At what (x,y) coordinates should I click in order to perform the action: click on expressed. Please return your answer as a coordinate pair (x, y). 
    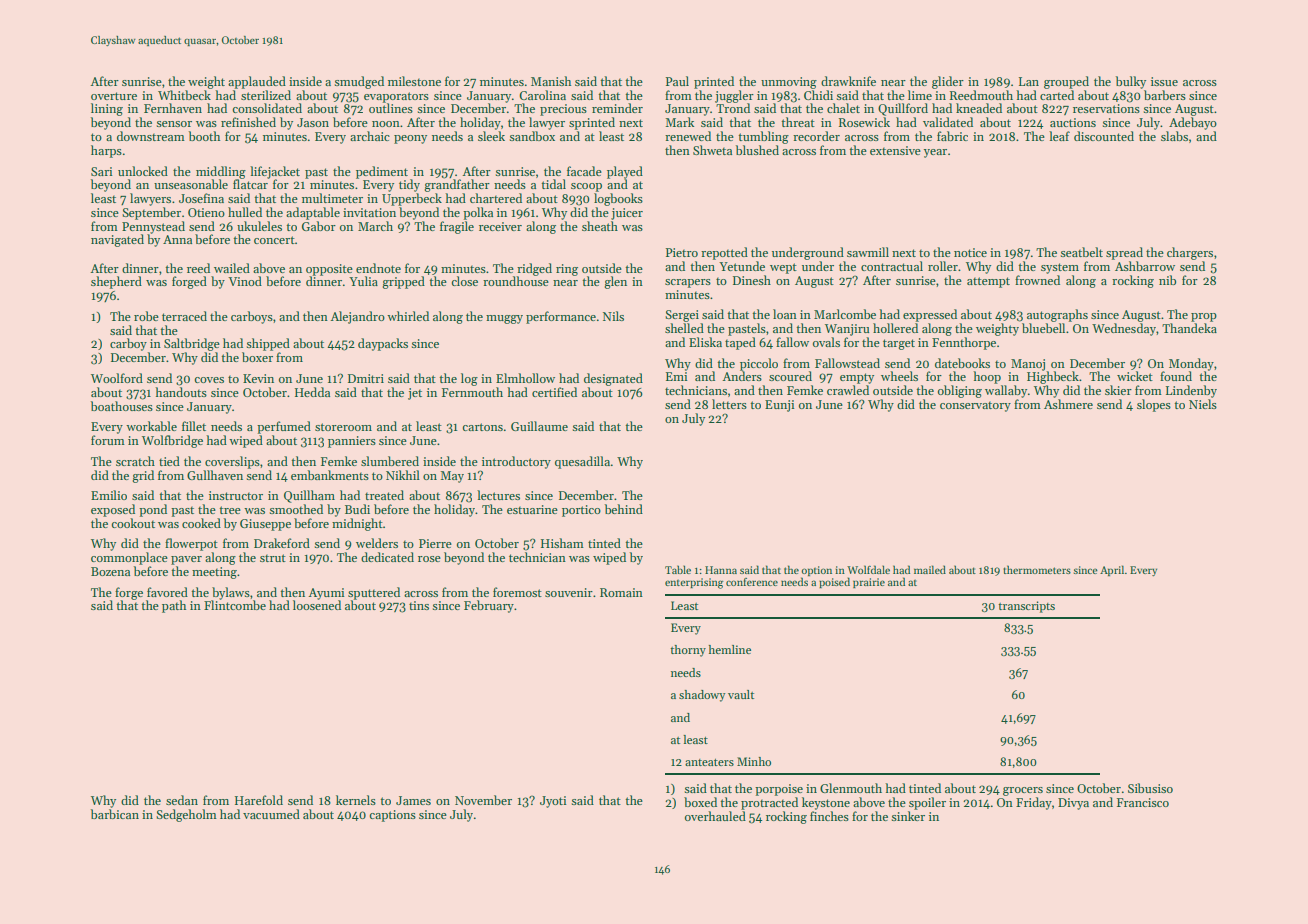
    Looking at the image, I should click on (930, 315).
